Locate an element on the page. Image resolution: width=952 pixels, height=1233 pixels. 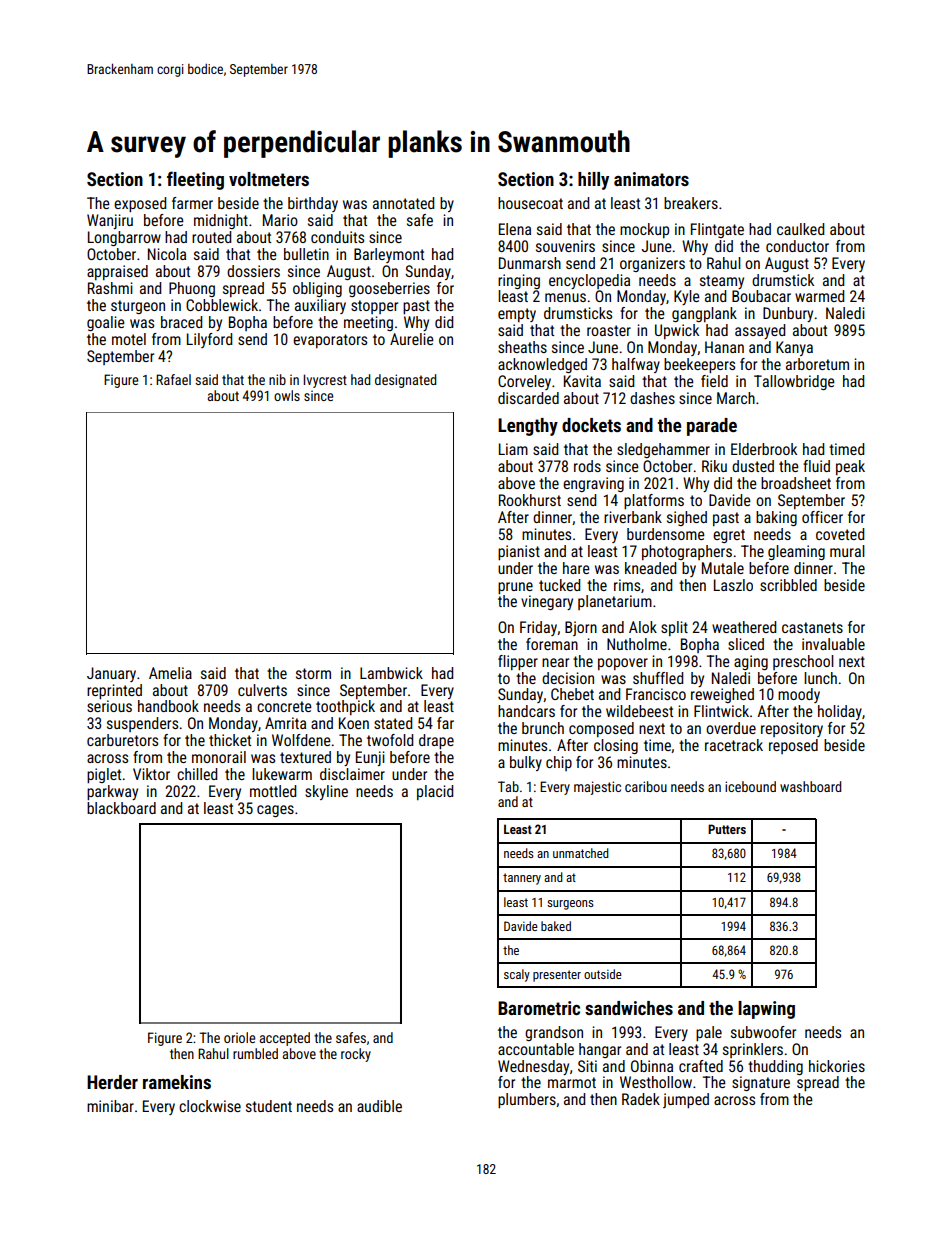
brunch is located at coordinates (543, 728).
